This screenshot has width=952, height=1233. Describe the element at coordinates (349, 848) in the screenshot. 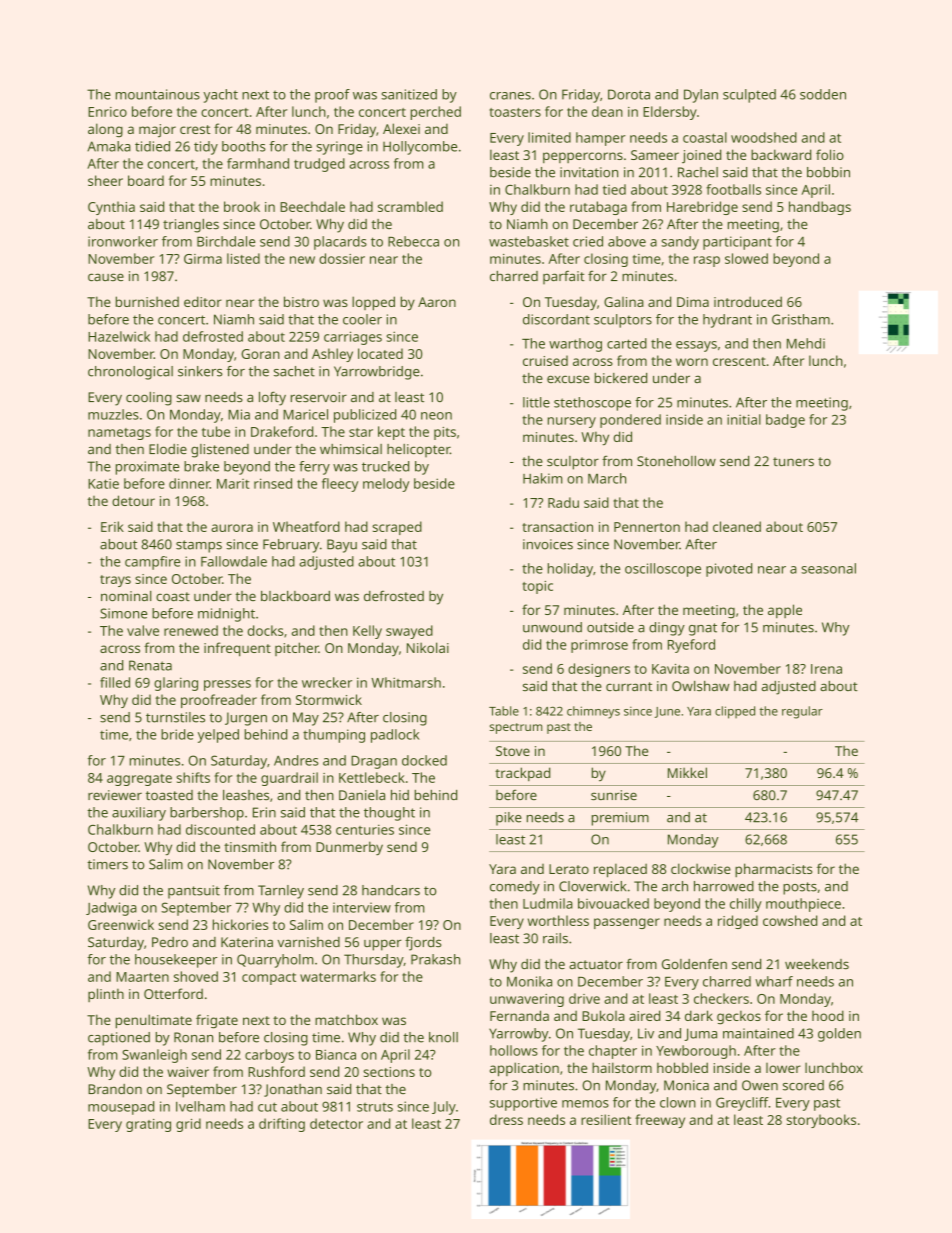

I see `Dunmerby` at that location.
